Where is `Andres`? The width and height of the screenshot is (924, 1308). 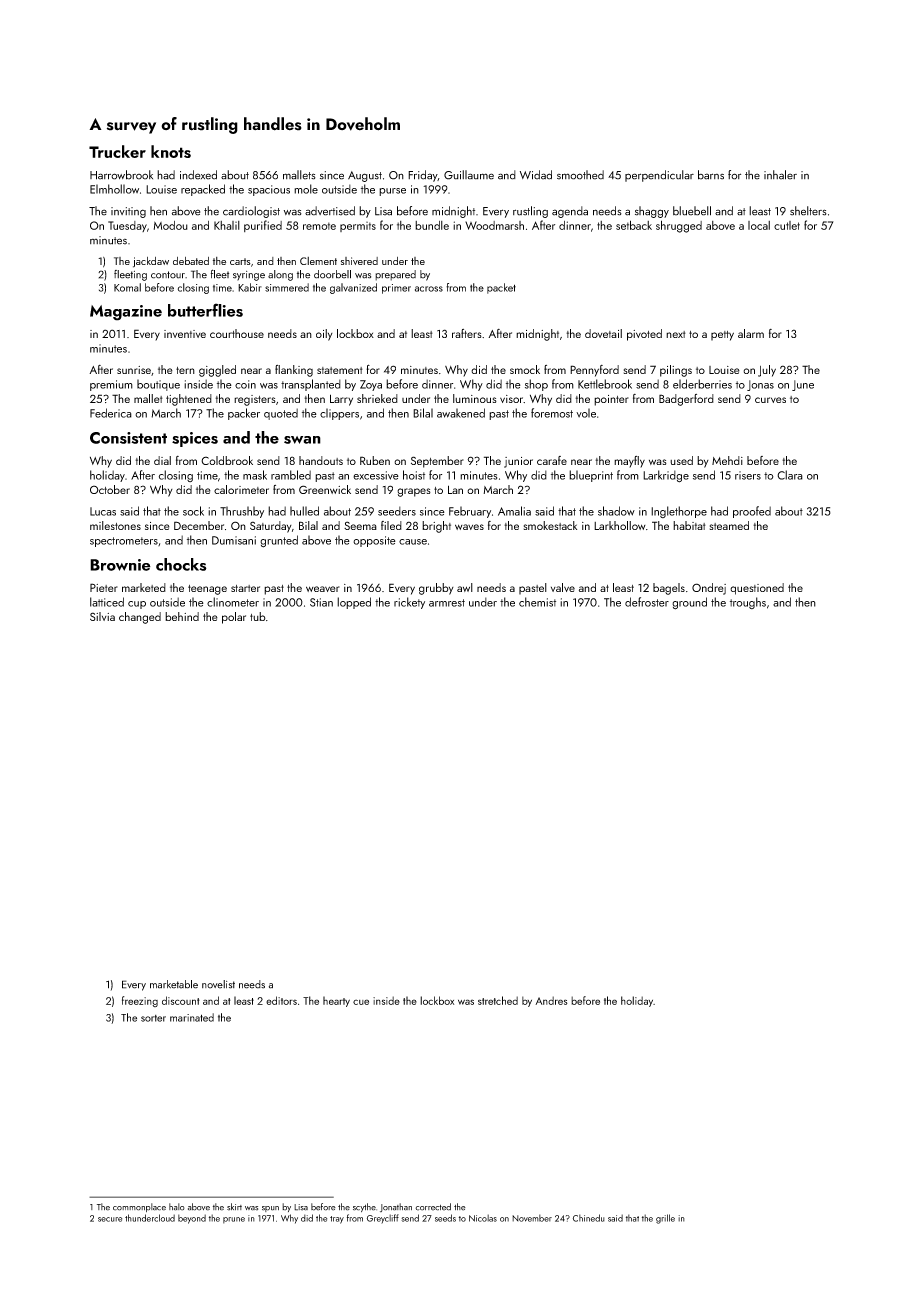 Andres is located at coordinates (551, 1000).
